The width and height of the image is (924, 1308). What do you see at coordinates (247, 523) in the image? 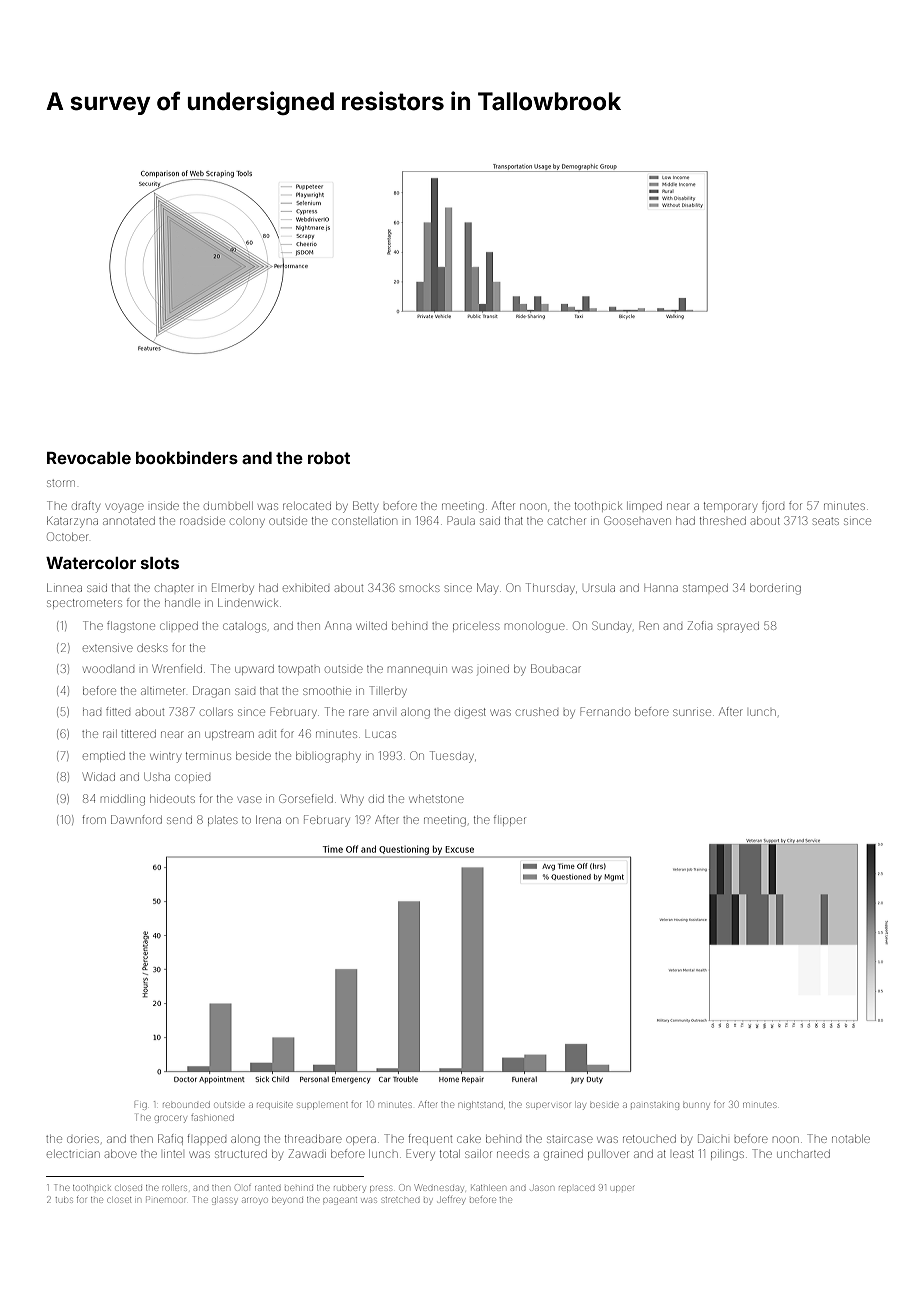
I see `colony` at bounding box center [247, 523].
